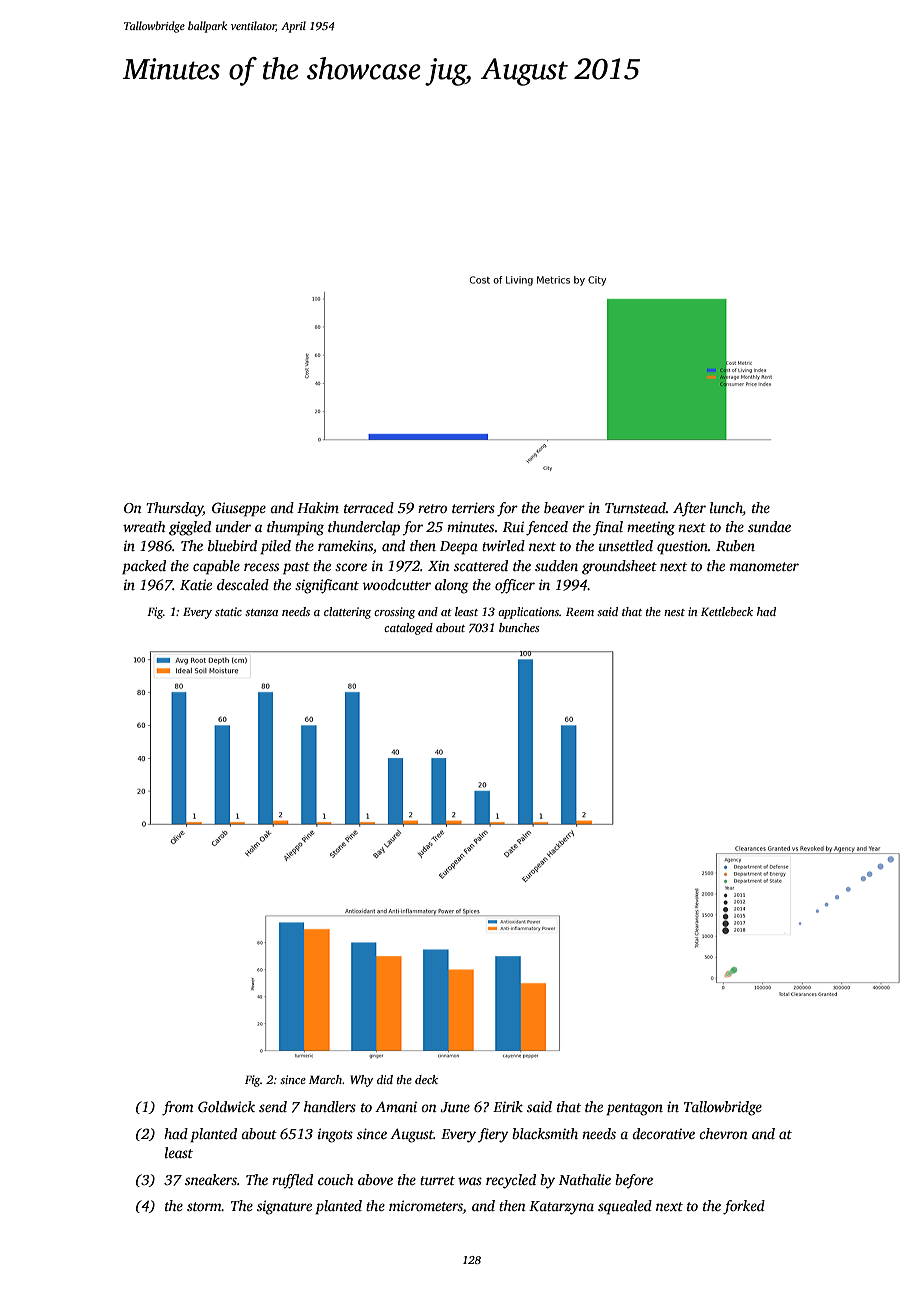 The width and height of the screenshot is (924, 1308). I want to click on from, so click(177, 1108).
